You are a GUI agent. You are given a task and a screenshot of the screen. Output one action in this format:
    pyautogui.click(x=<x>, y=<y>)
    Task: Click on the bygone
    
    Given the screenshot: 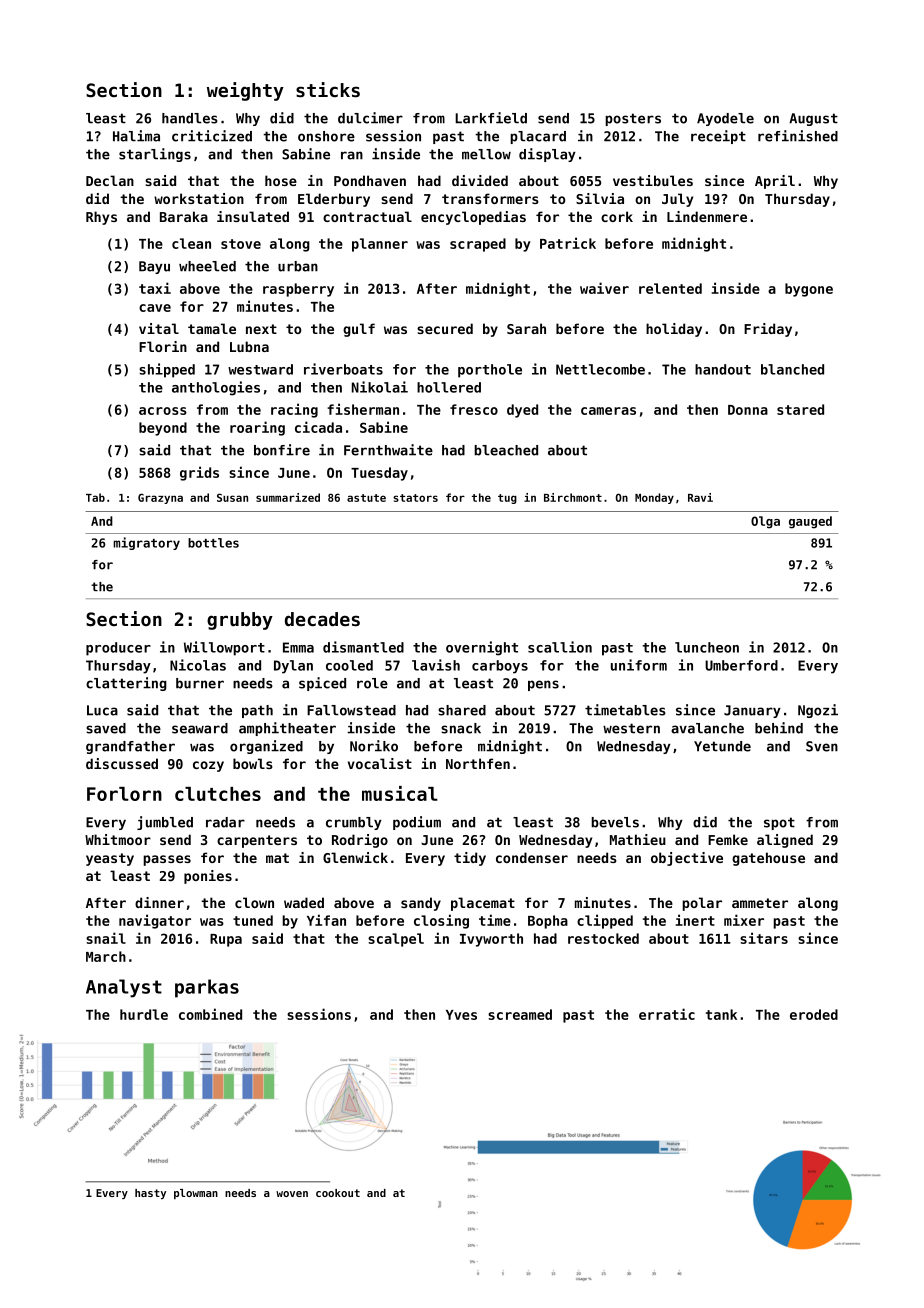 What is the action you would take?
    pyautogui.click(x=809, y=290)
